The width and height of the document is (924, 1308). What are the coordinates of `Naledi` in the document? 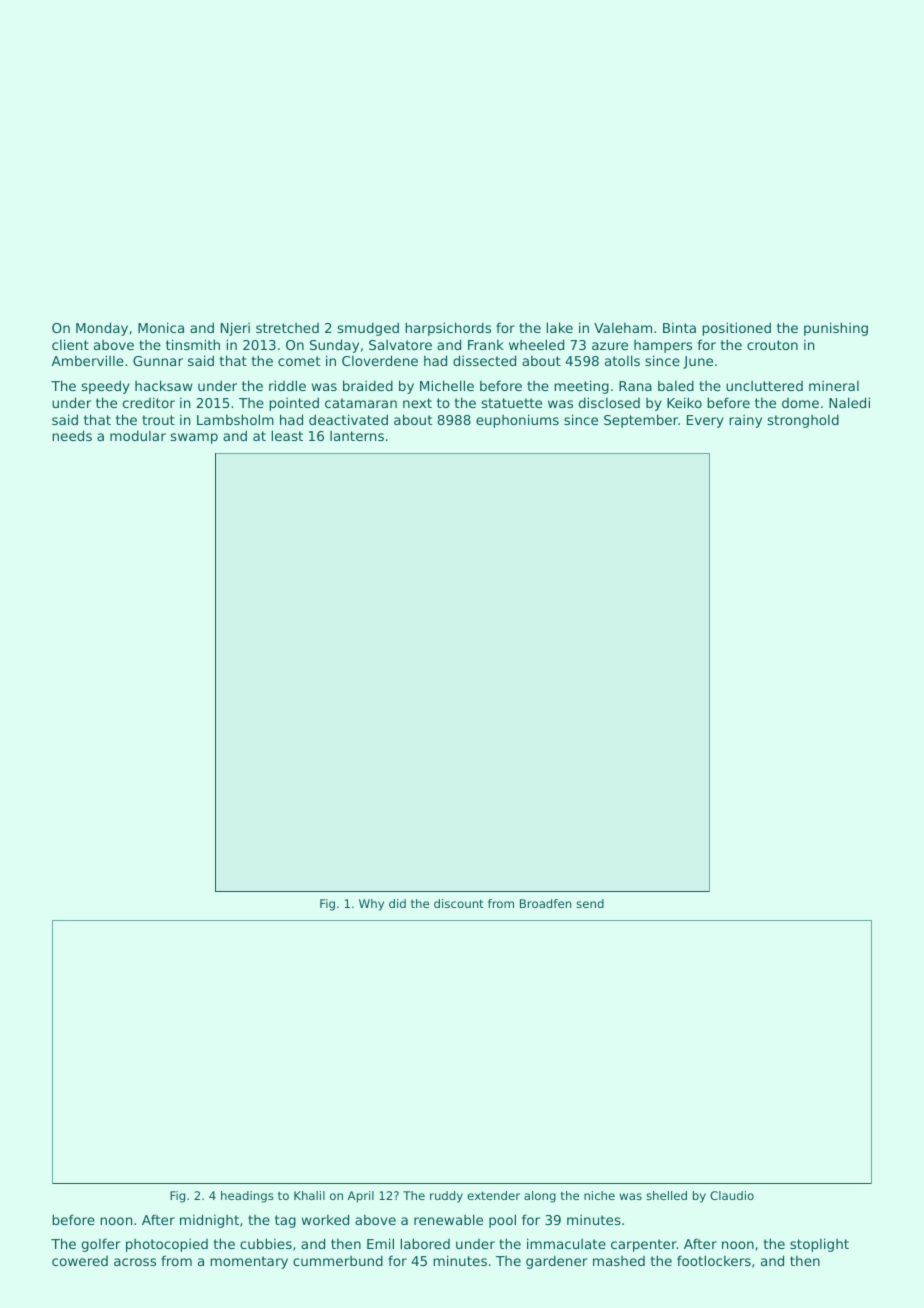 It's located at (849, 402).
